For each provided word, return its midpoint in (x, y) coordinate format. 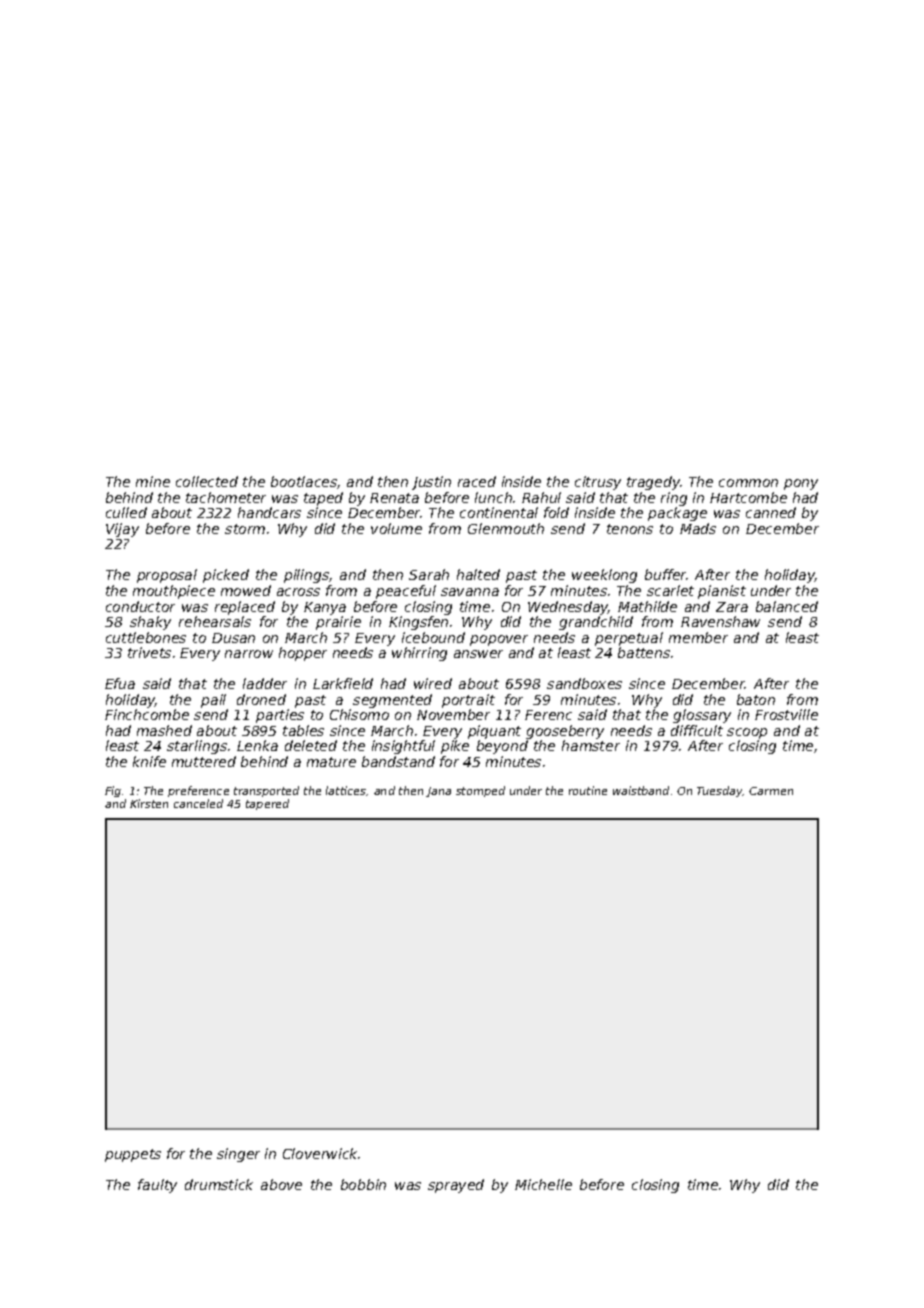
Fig (113, 791)
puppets (133, 1155)
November (453, 714)
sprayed (456, 1186)
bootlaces (304, 482)
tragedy (653, 483)
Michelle (543, 1184)
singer (238, 1155)
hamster (591, 745)
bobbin (363, 1184)
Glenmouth (506, 528)
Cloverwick (320, 1153)
